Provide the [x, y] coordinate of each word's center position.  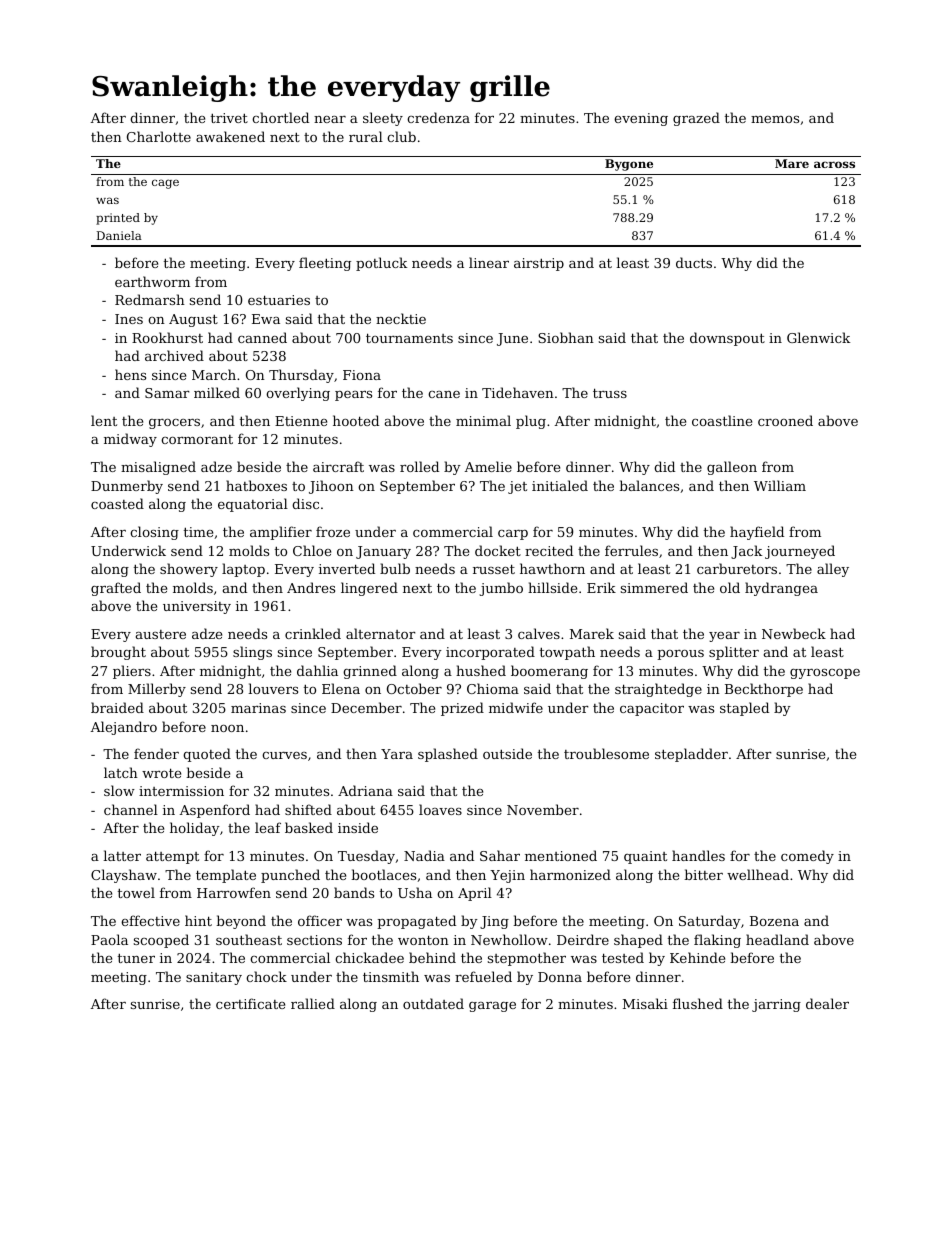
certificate [250, 1003]
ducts [694, 262]
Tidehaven [518, 392]
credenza [438, 117]
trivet [229, 118]
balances [649, 485]
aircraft [338, 466]
